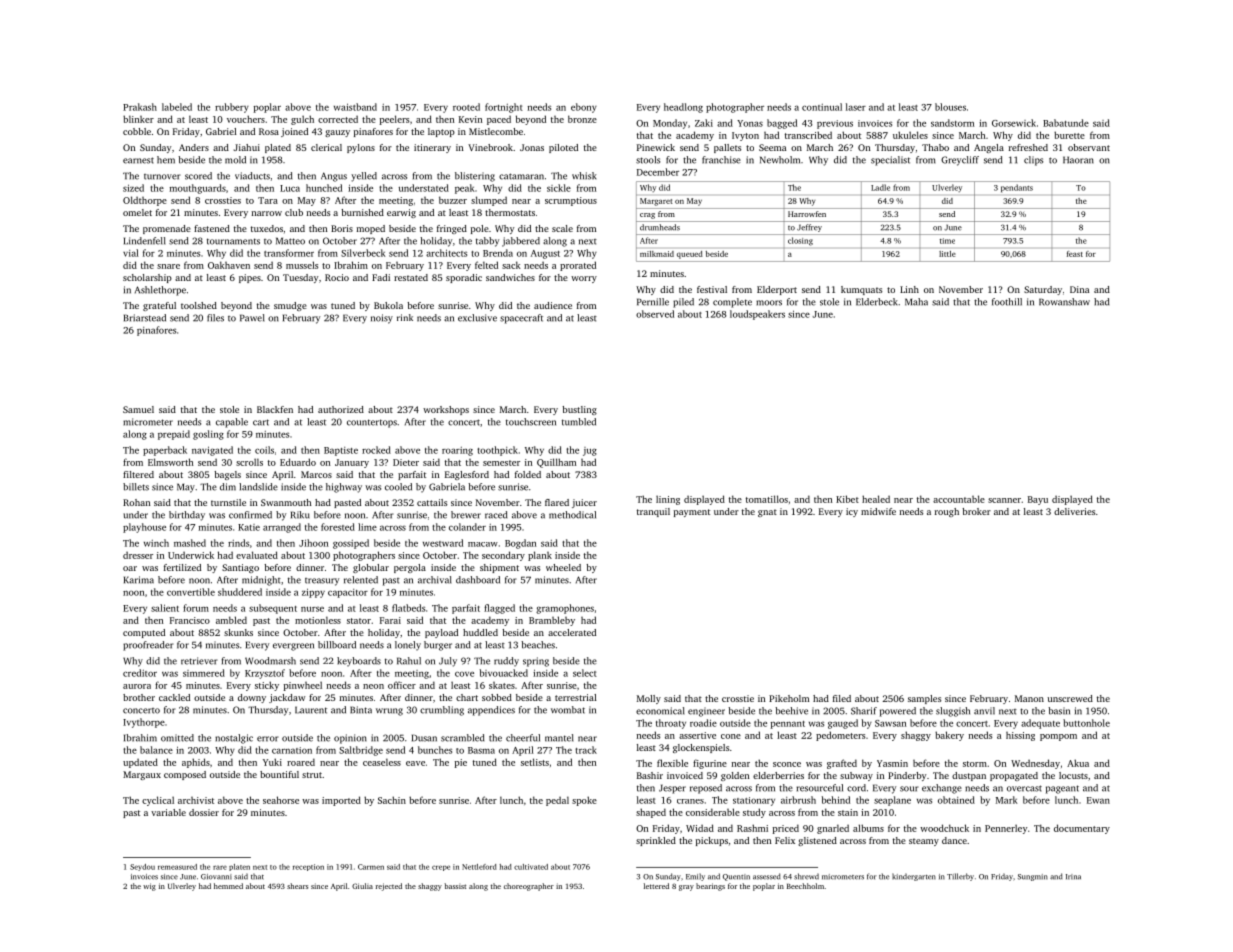  I want to click on paperback, so click(165, 451).
